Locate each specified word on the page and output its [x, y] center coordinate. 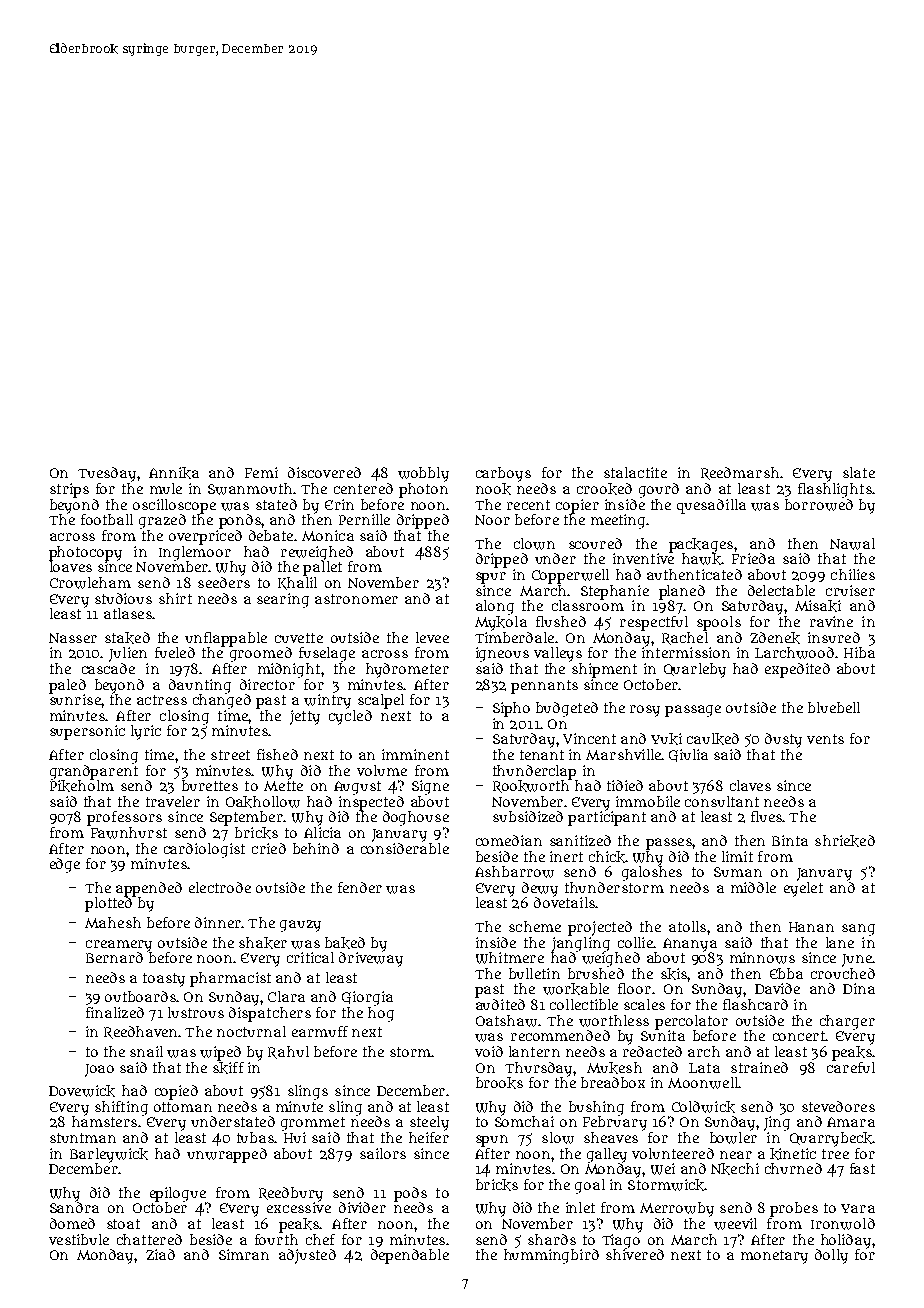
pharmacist [230, 979]
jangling [581, 944]
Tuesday [107, 474]
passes [669, 844]
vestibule [79, 1239]
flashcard [755, 1004]
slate [859, 472]
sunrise [75, 699]
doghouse [416, 818]
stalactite [635, 472]
